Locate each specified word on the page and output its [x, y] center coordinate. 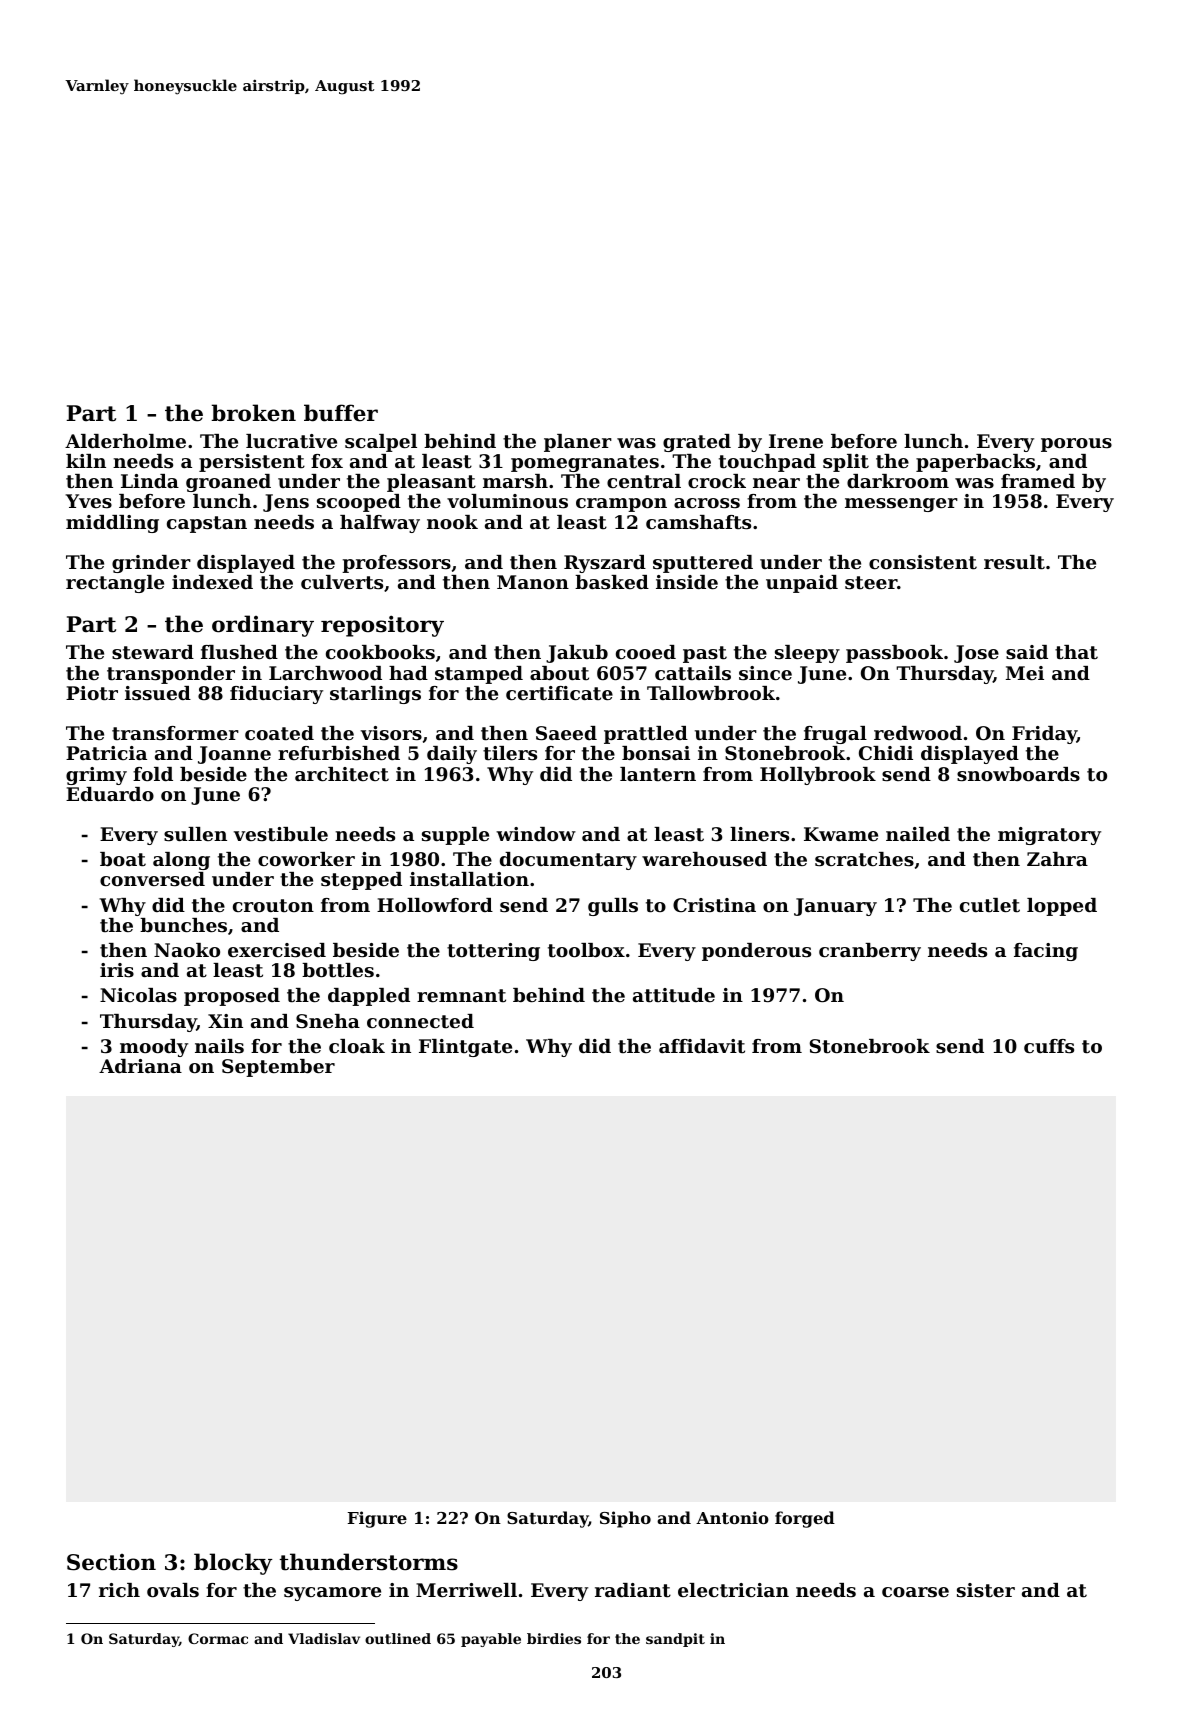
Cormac [218, 1638]
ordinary [263, 626]
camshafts [698, 522]
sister [986, 1590]
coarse [915, 1592]
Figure [377, 1519]
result [1014, 562]
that [1076, 652]
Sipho [625, 1519]
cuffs [1049, 1046]
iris [117, 970]
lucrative [291, 441]
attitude [674, 995]
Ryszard [605, 564]
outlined [398, 1638]
